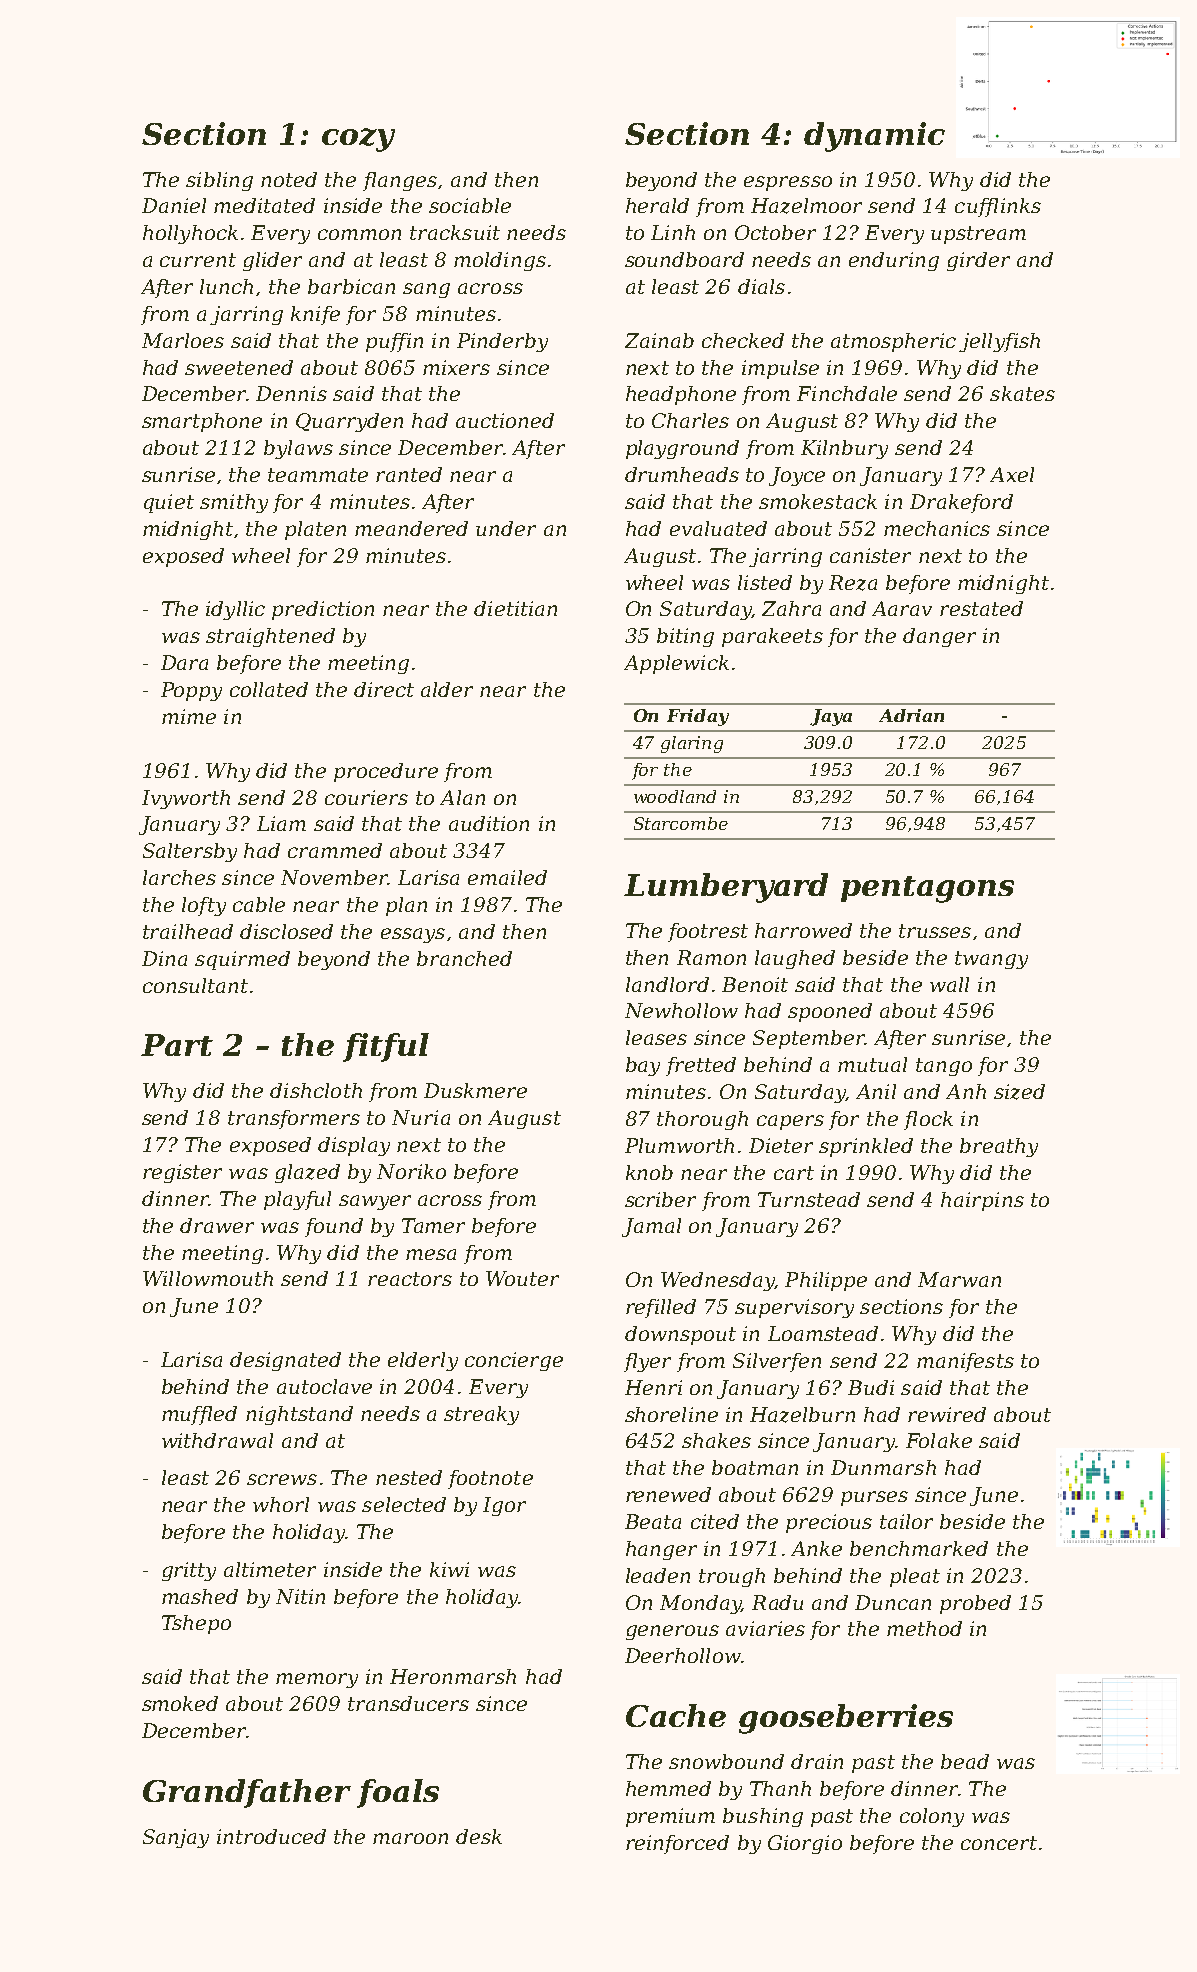 The height and width of the screenshot is (1972, 1197). What do you see at coordinates (189, 716) in the screenshot?
I see `mime` at bounding box center [189, 716].
